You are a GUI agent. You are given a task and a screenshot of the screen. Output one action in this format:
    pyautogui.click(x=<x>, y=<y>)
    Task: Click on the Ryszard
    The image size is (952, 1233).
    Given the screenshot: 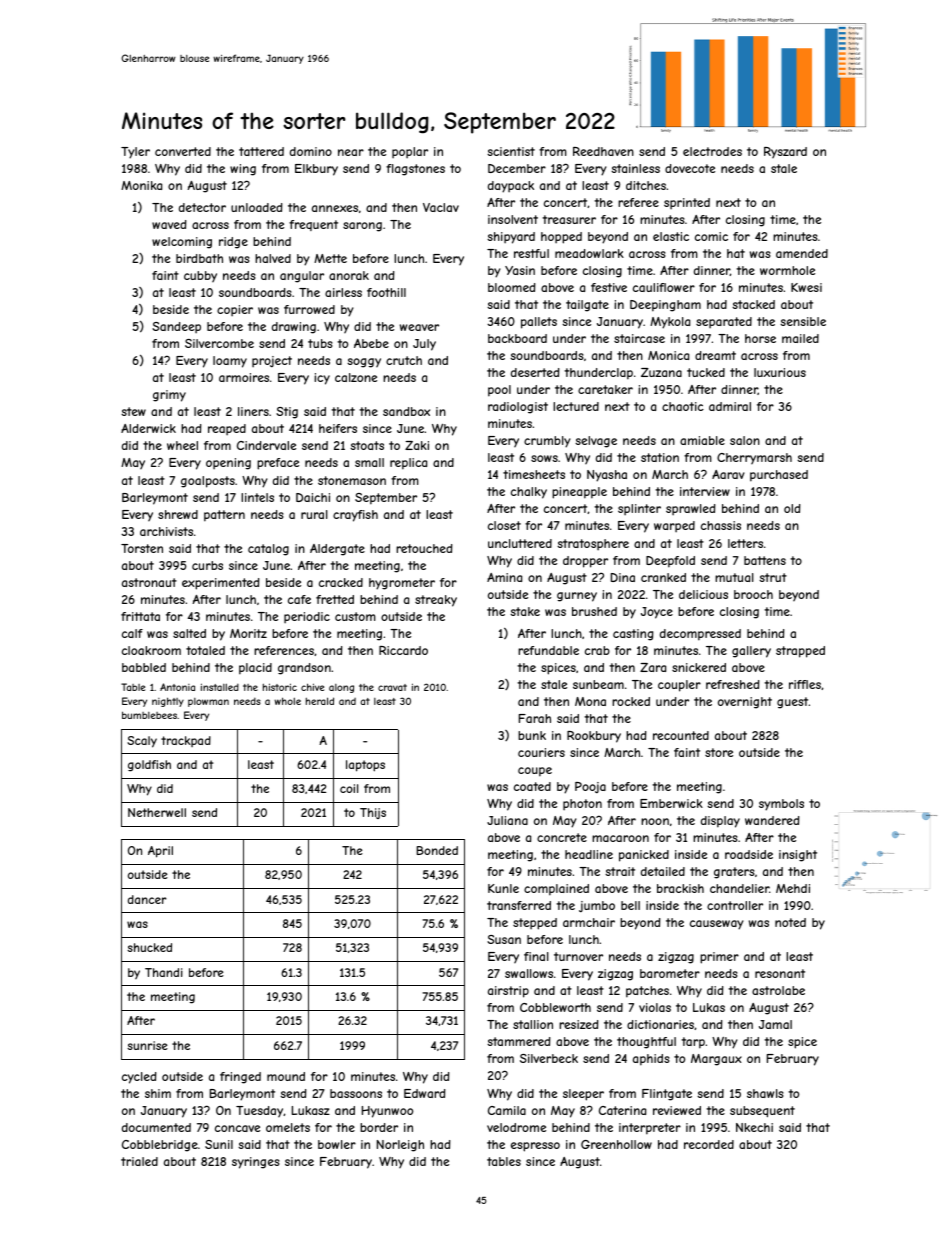 What is the action you would take?
    pyautogui.click(x=785, y=153)
